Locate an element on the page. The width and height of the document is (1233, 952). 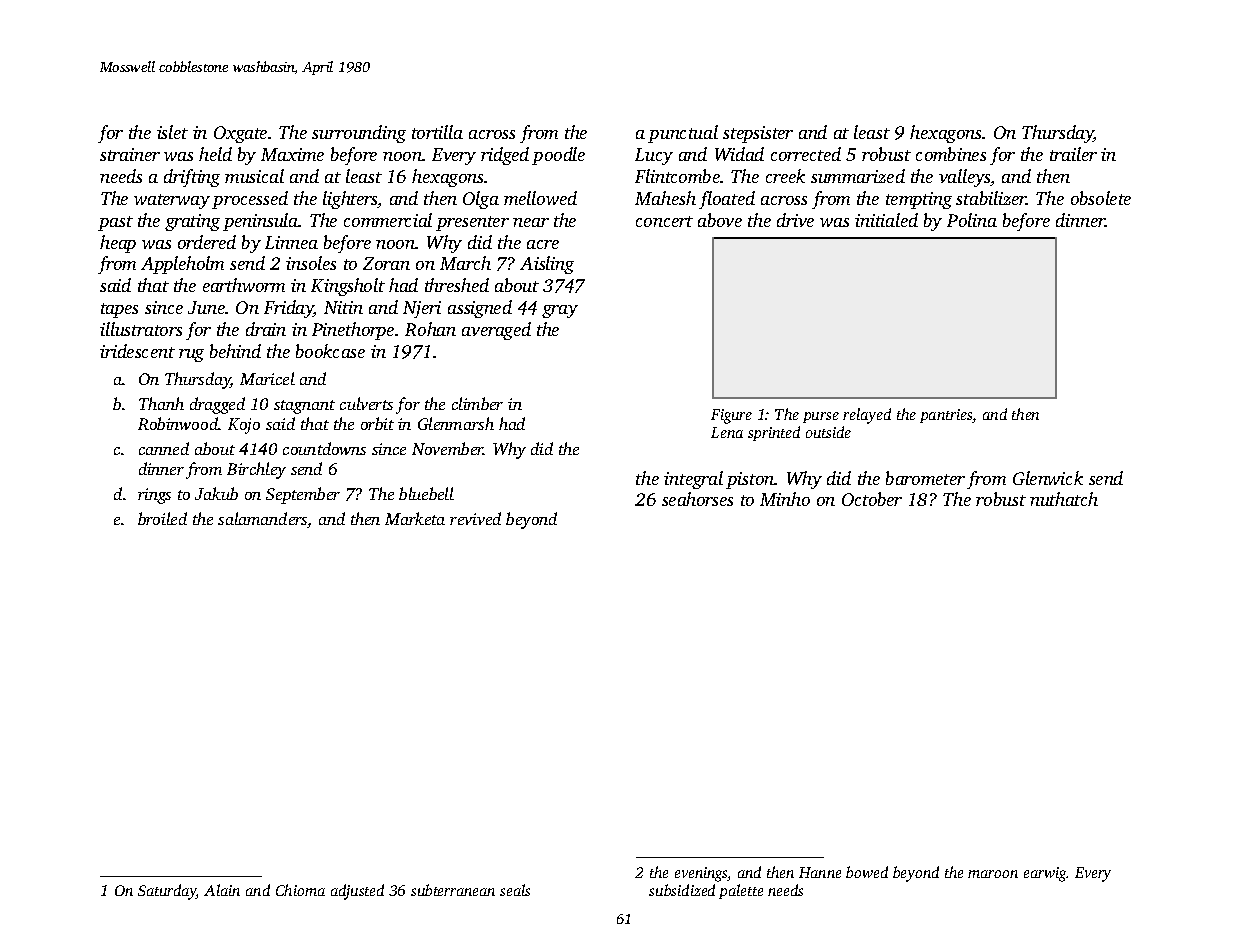
Glenwick is located at coordinates (1048, 478).
